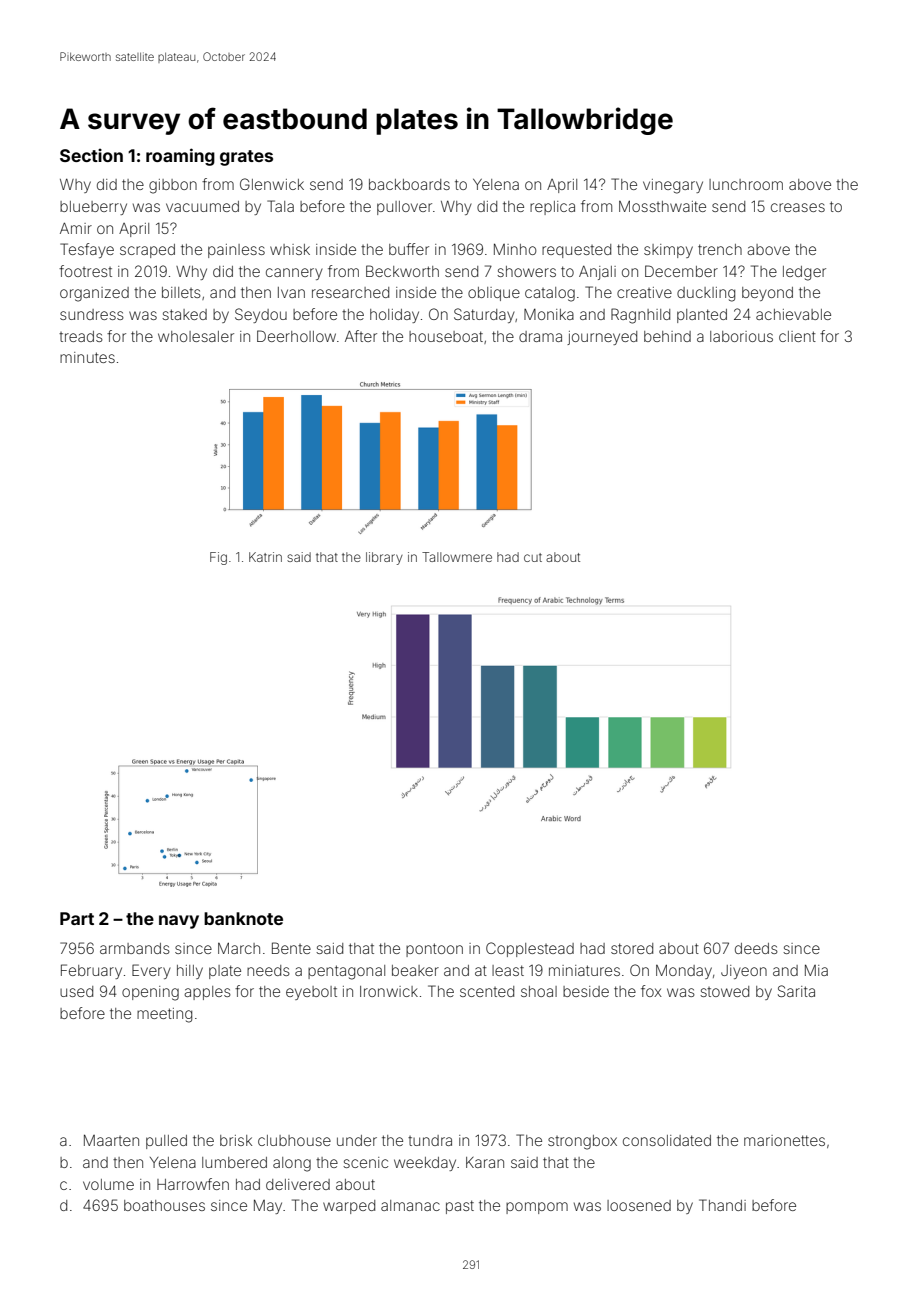  I want to click on pontoon, so click(434, 950).
